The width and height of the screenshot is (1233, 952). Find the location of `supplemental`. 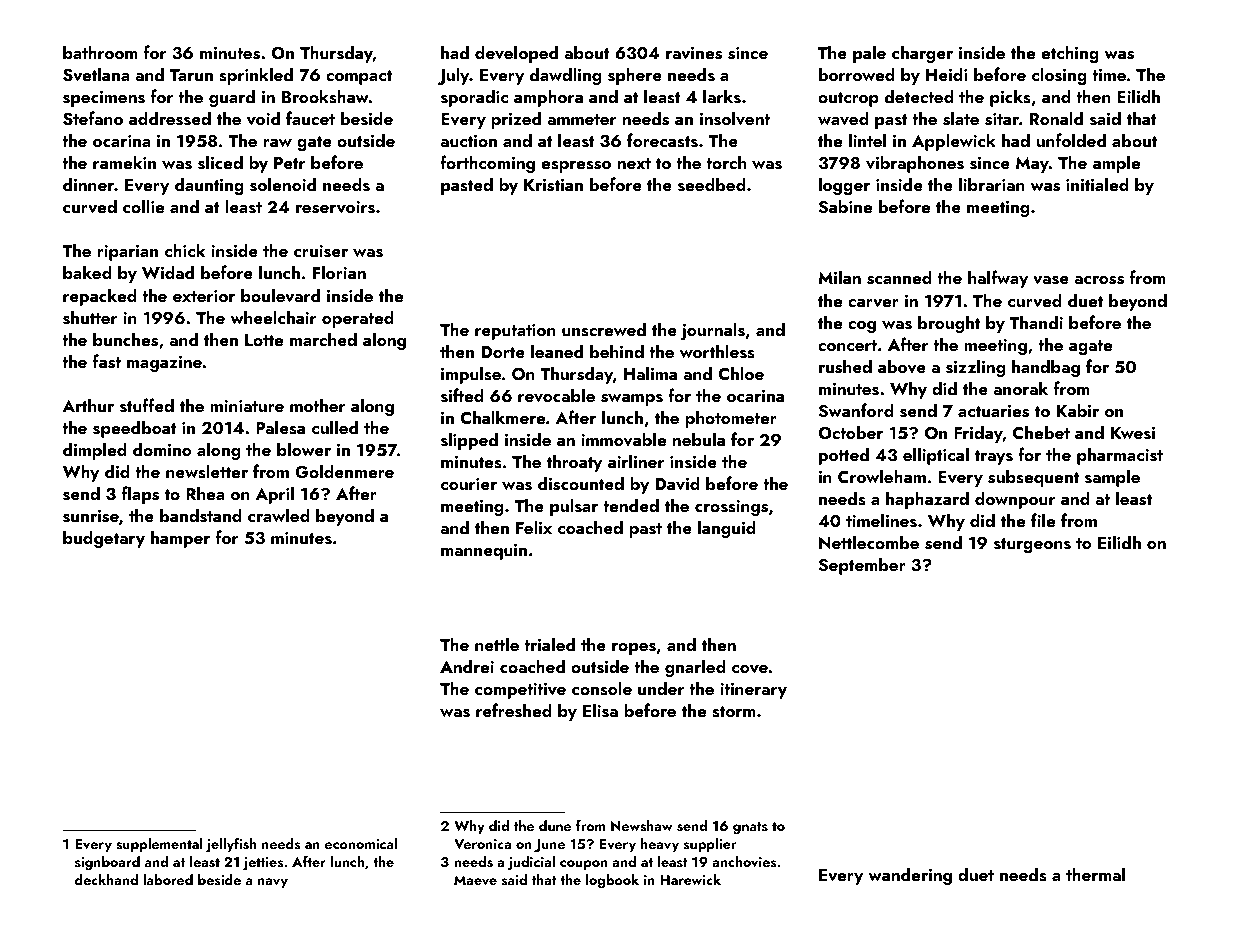

supplemental is located at coordinates (159, 845).
